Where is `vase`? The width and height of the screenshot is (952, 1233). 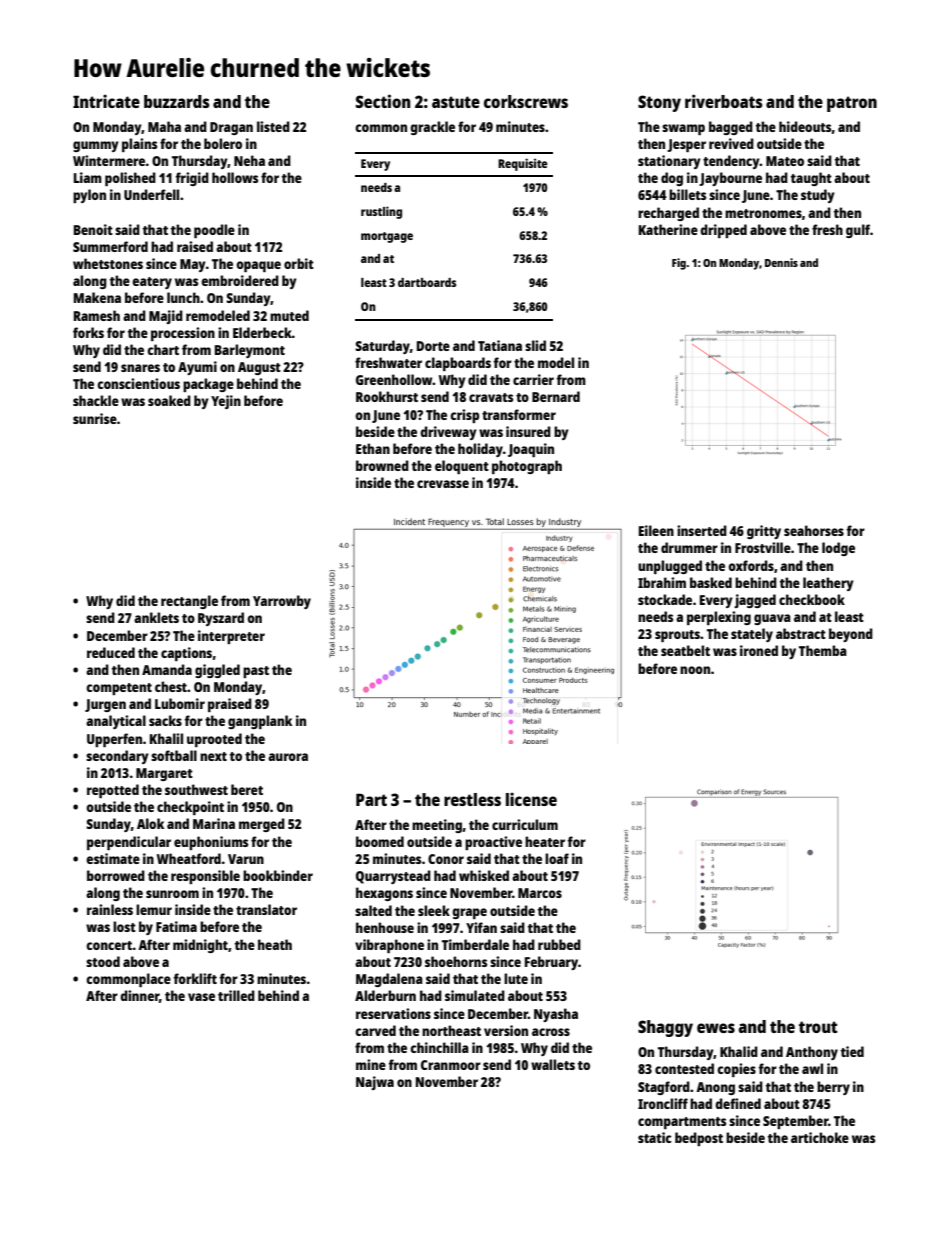
vase is located at coordinates (201, 997).
